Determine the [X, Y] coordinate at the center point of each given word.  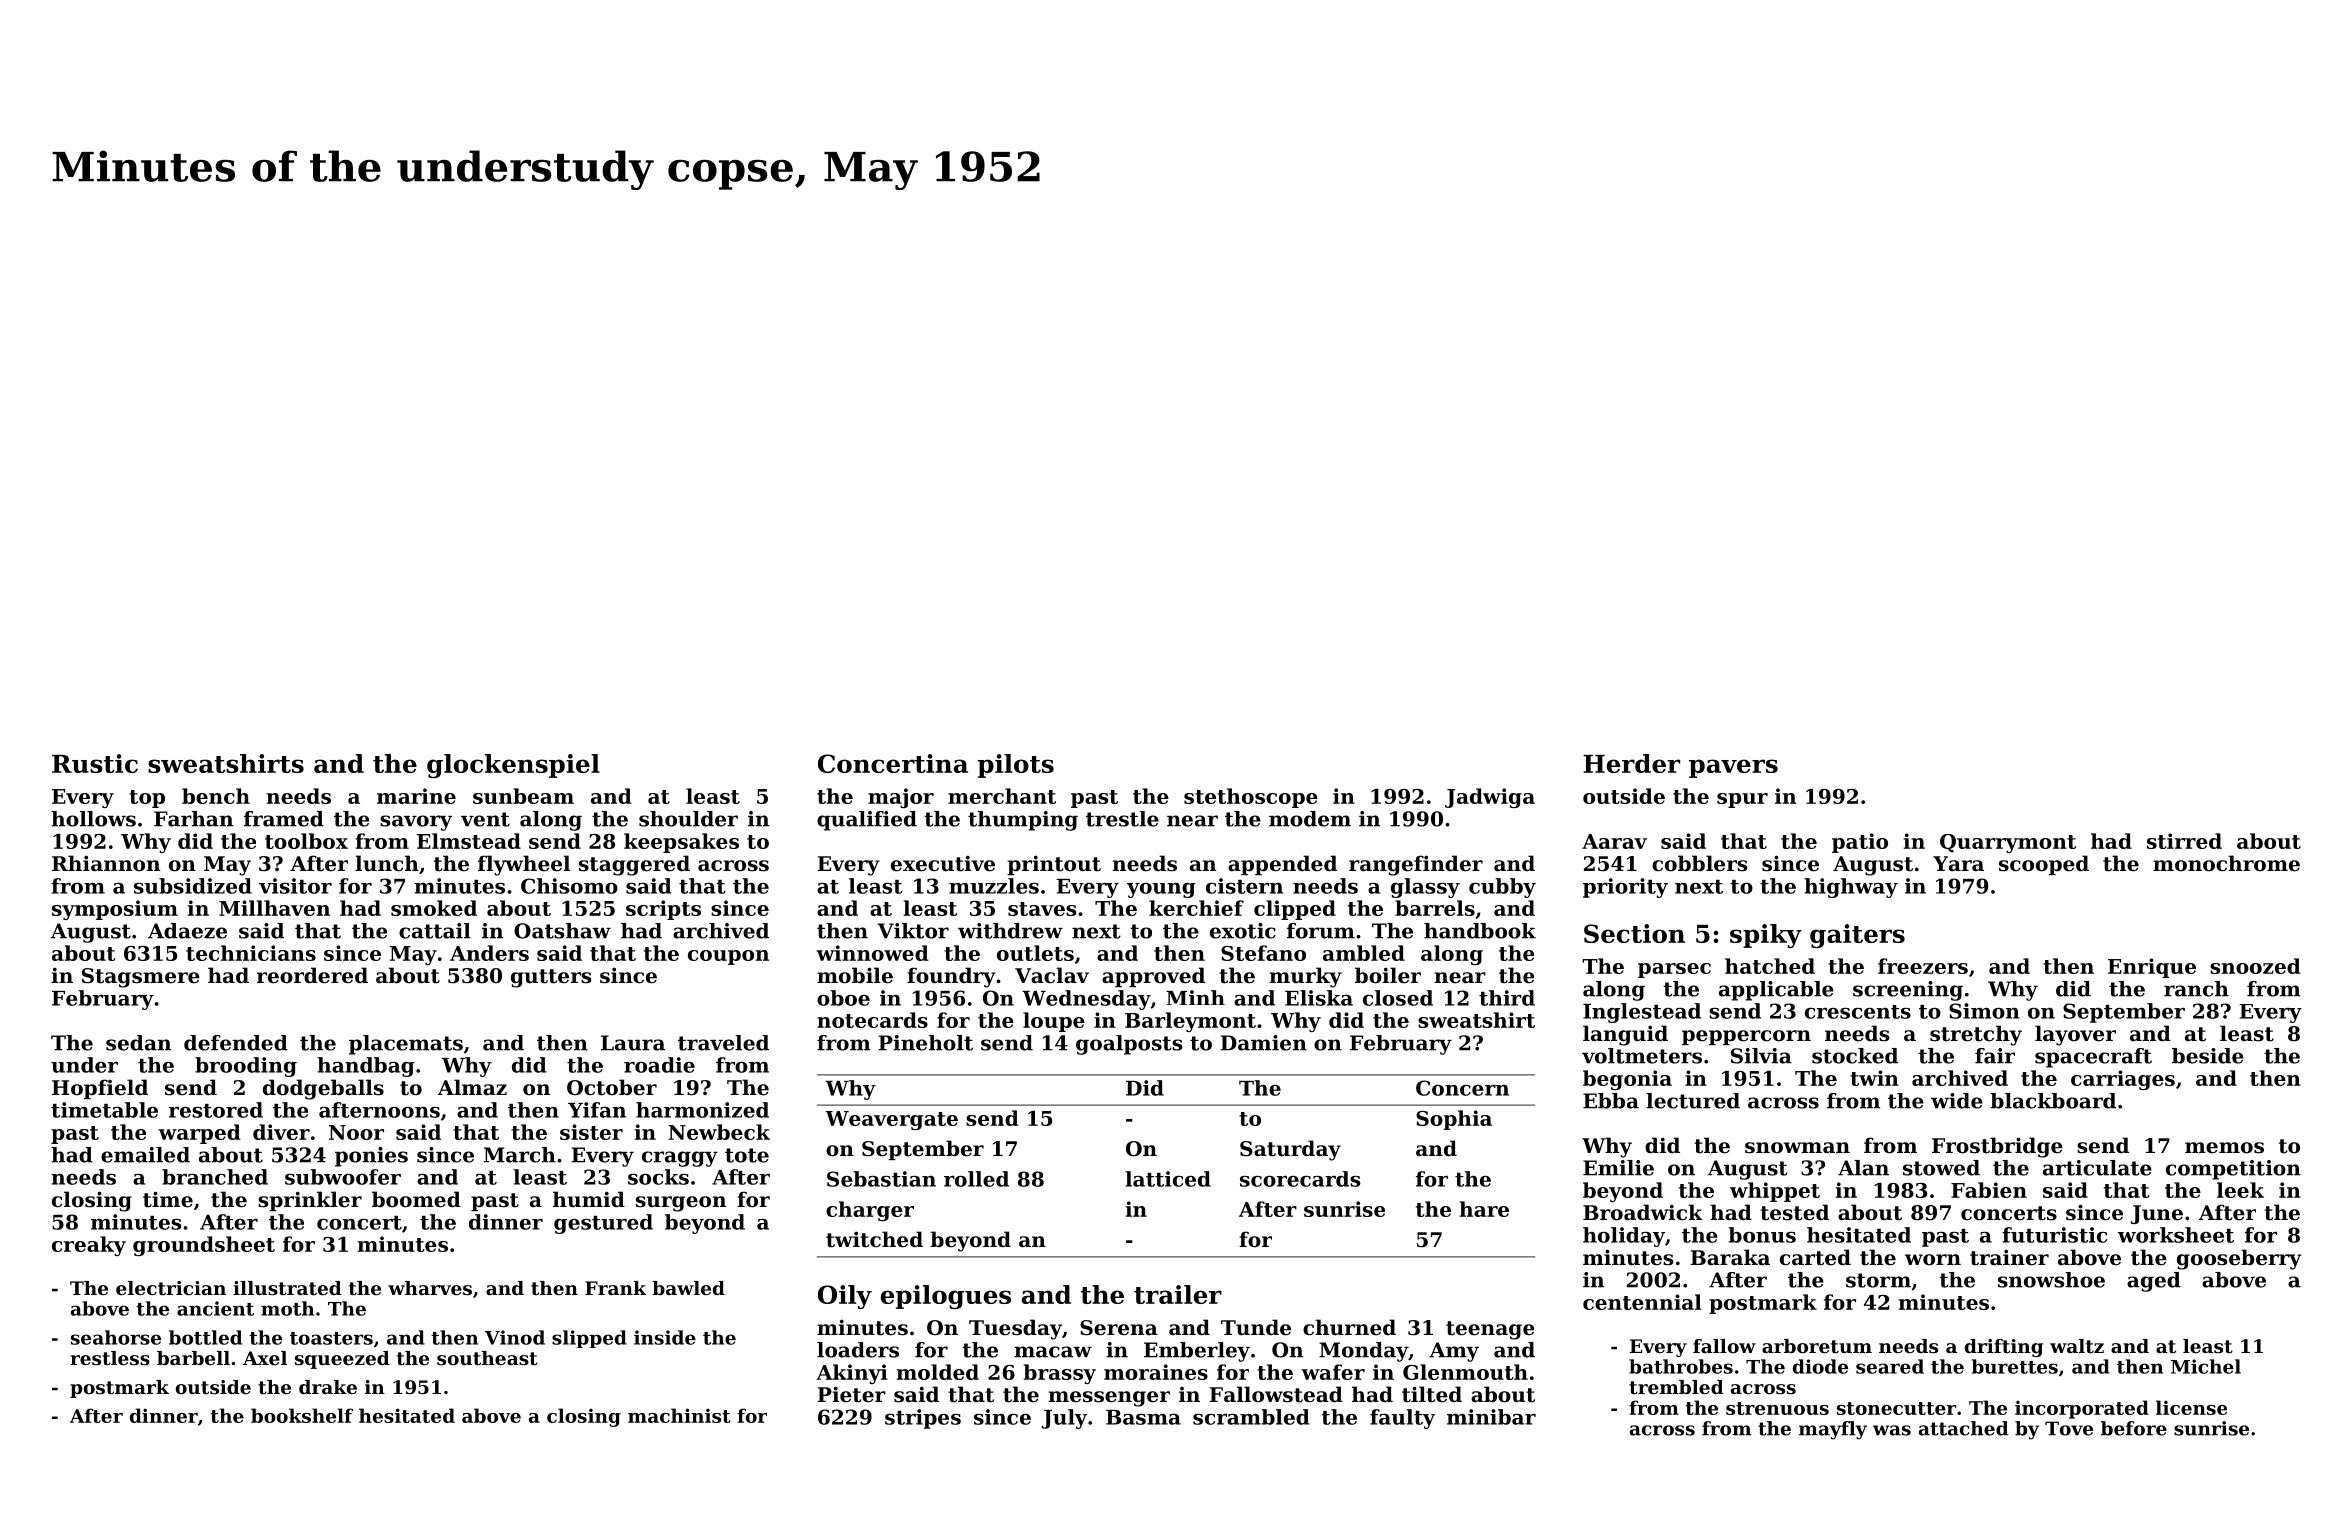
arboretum [1817, 1346]
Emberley [1197, 1352]
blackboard [2053, 1101]
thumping [1023, 821]
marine [416, 796]
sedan [138, 1043]
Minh [1195, 997]
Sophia [1454, 1120]
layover [2075, 1035]
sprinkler [310, 1201]
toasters [331, 1338]
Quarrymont [2008, 843]
